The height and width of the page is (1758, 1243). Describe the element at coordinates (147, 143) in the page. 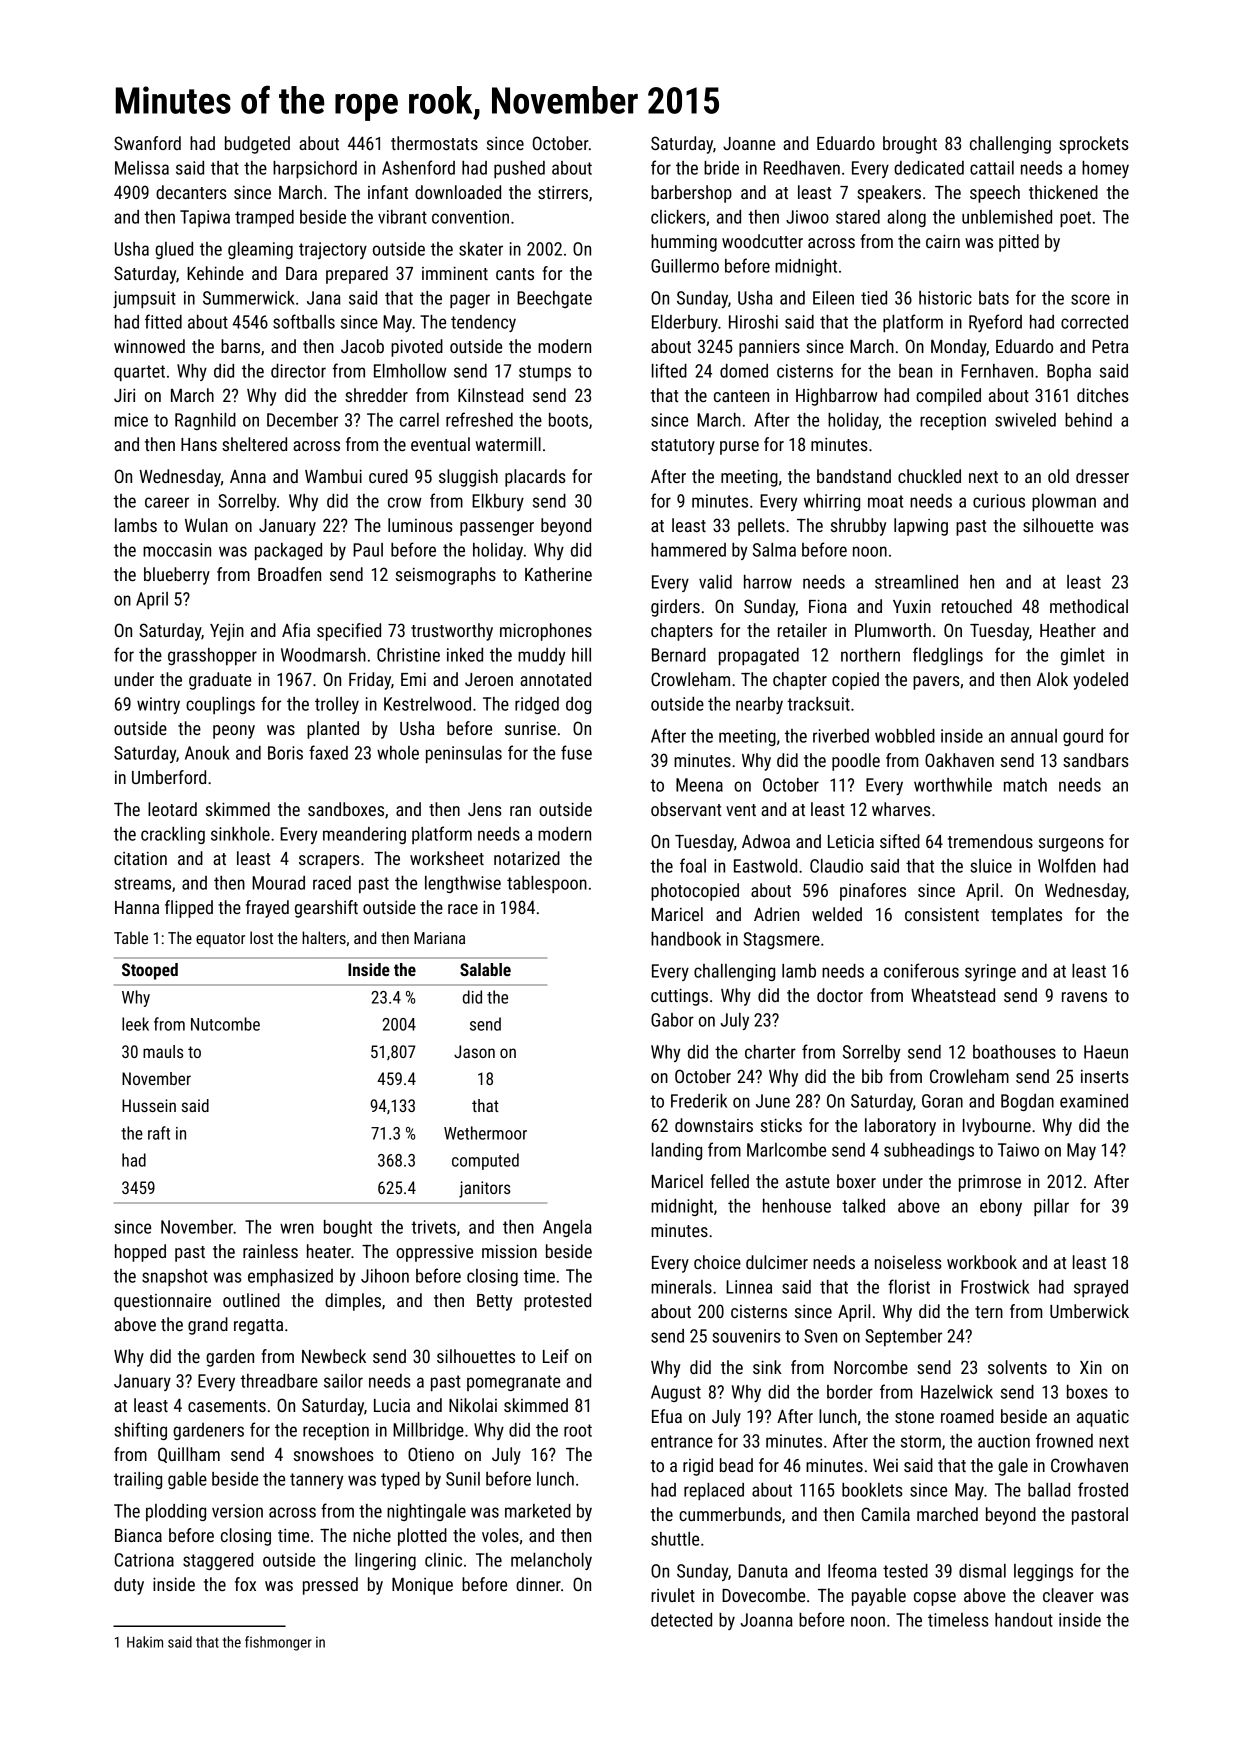

I see `Swanford` at that location.
